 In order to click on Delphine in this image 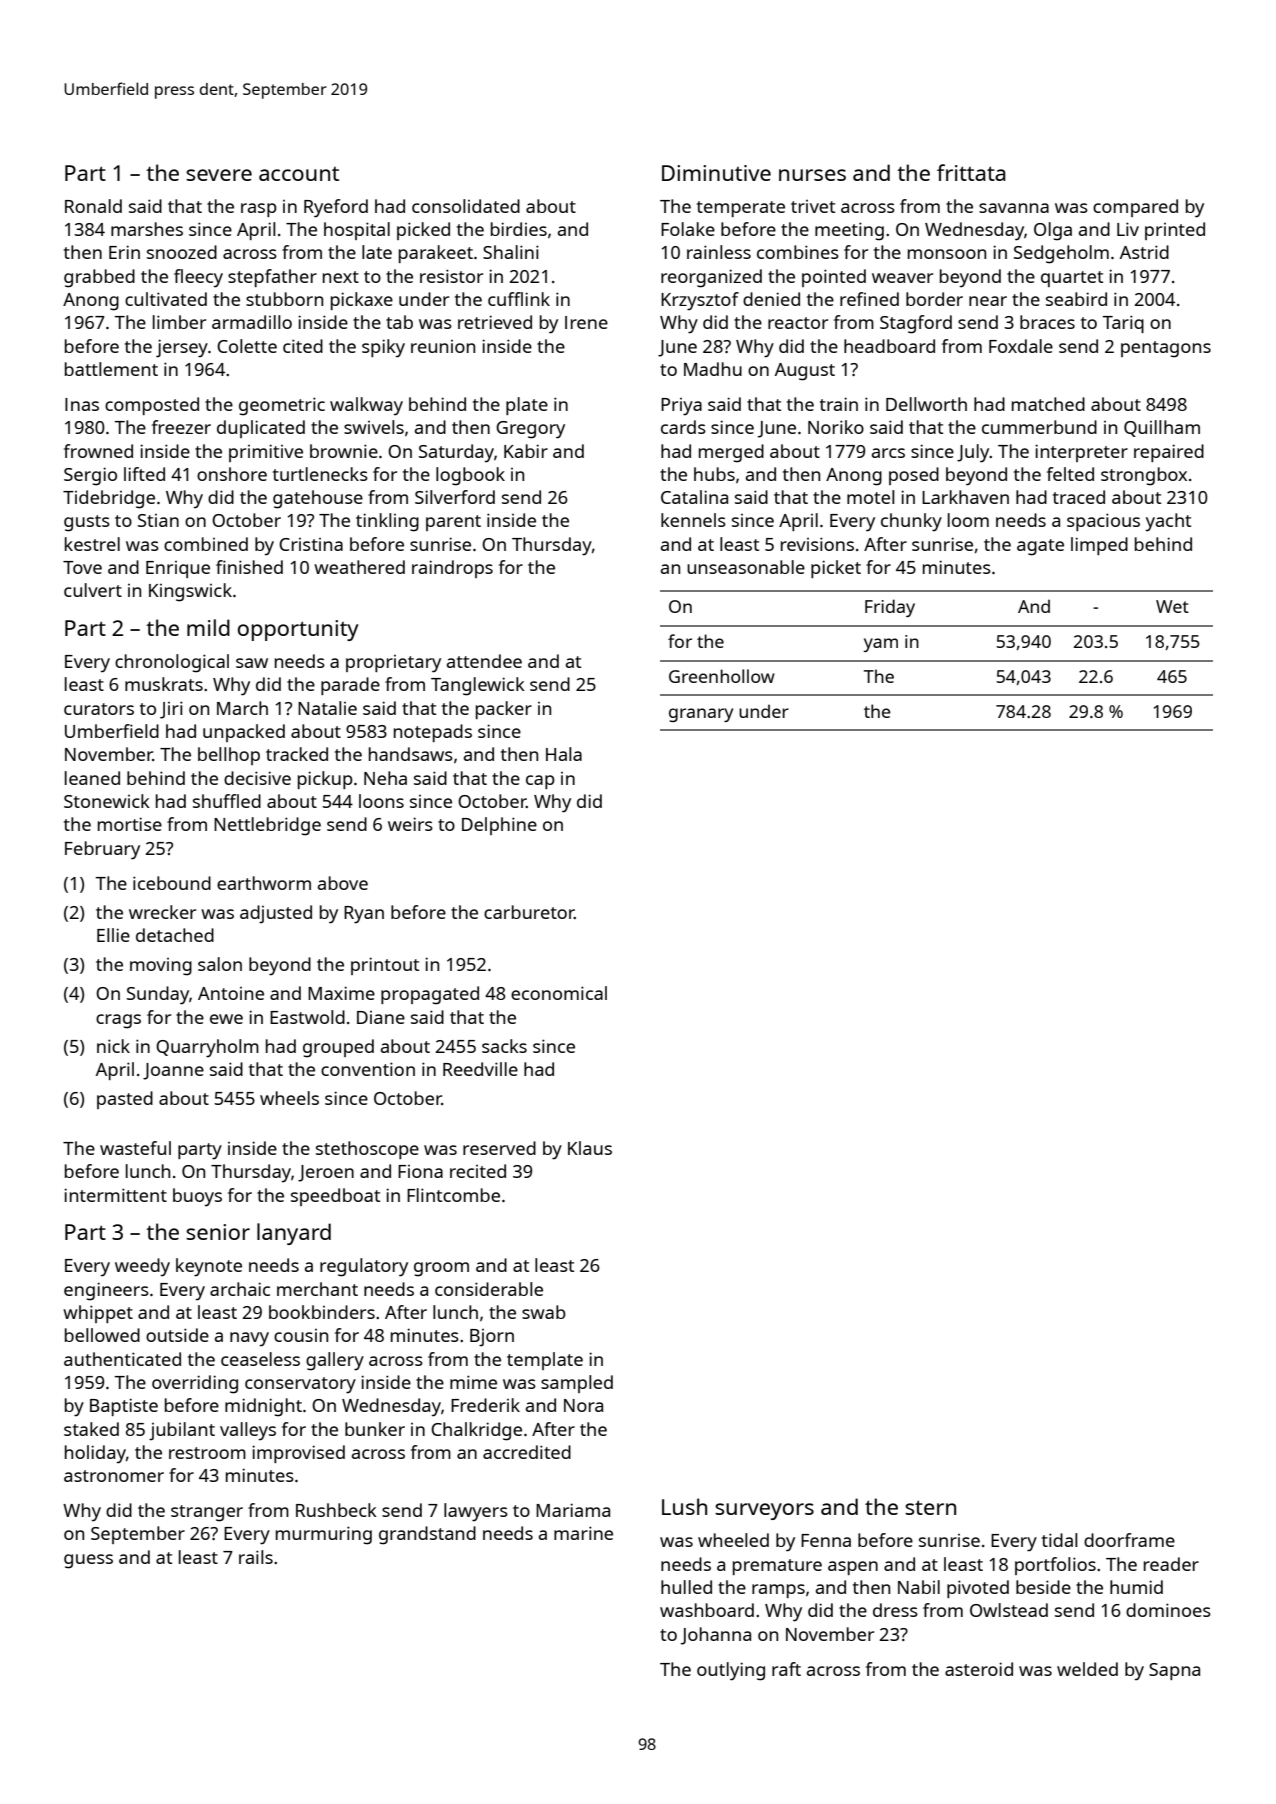, I will do `click(499, 826)`.
